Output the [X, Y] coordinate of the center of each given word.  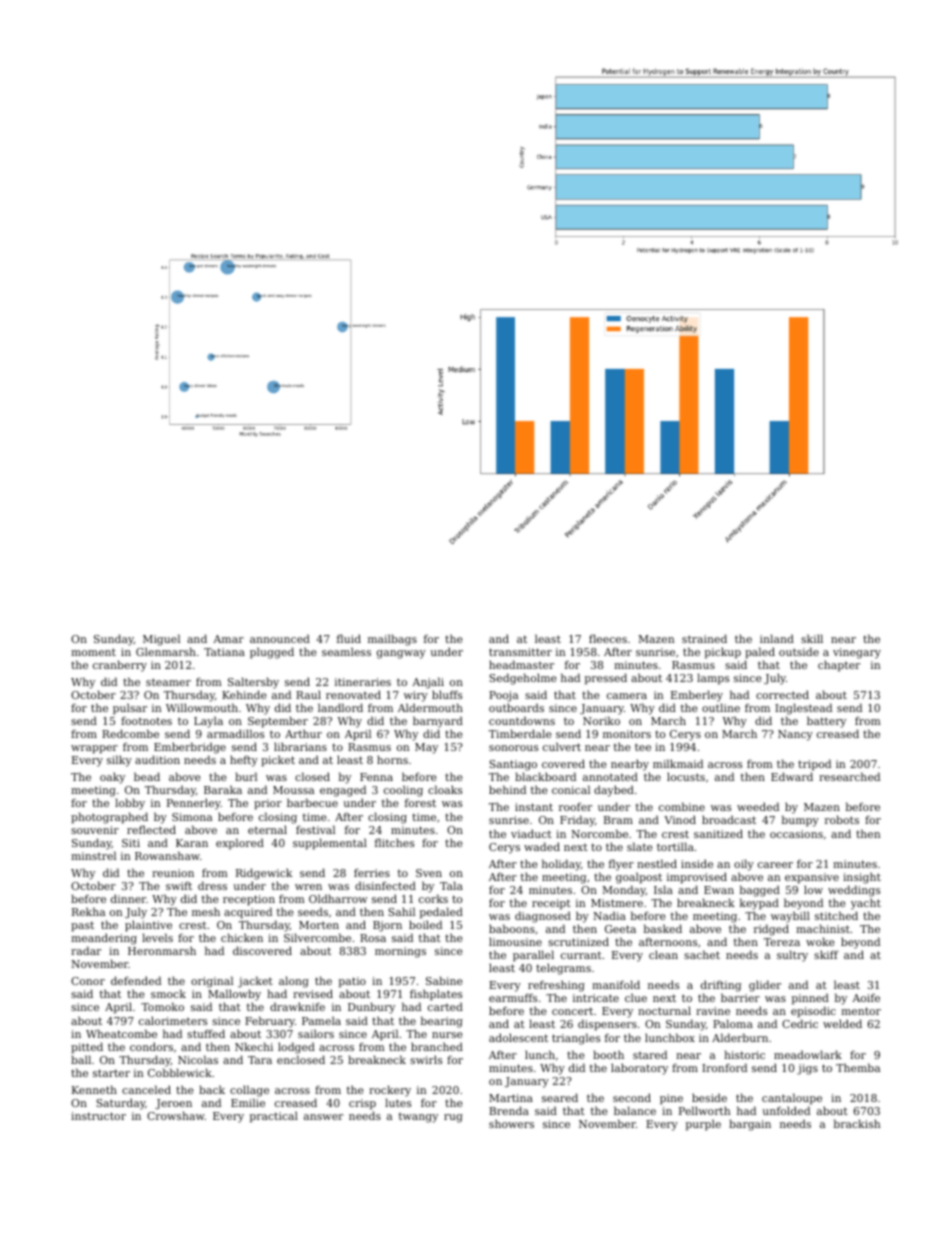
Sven [429, 873]
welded [842, 1023]
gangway [401, 654]
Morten [319, 925]
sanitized [718, 833]
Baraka [223, 789]
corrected [782, 694]
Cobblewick [180, 1072]
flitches [394, 842]
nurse [447, 1035]
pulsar [130, 709]
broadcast [729, 819]
